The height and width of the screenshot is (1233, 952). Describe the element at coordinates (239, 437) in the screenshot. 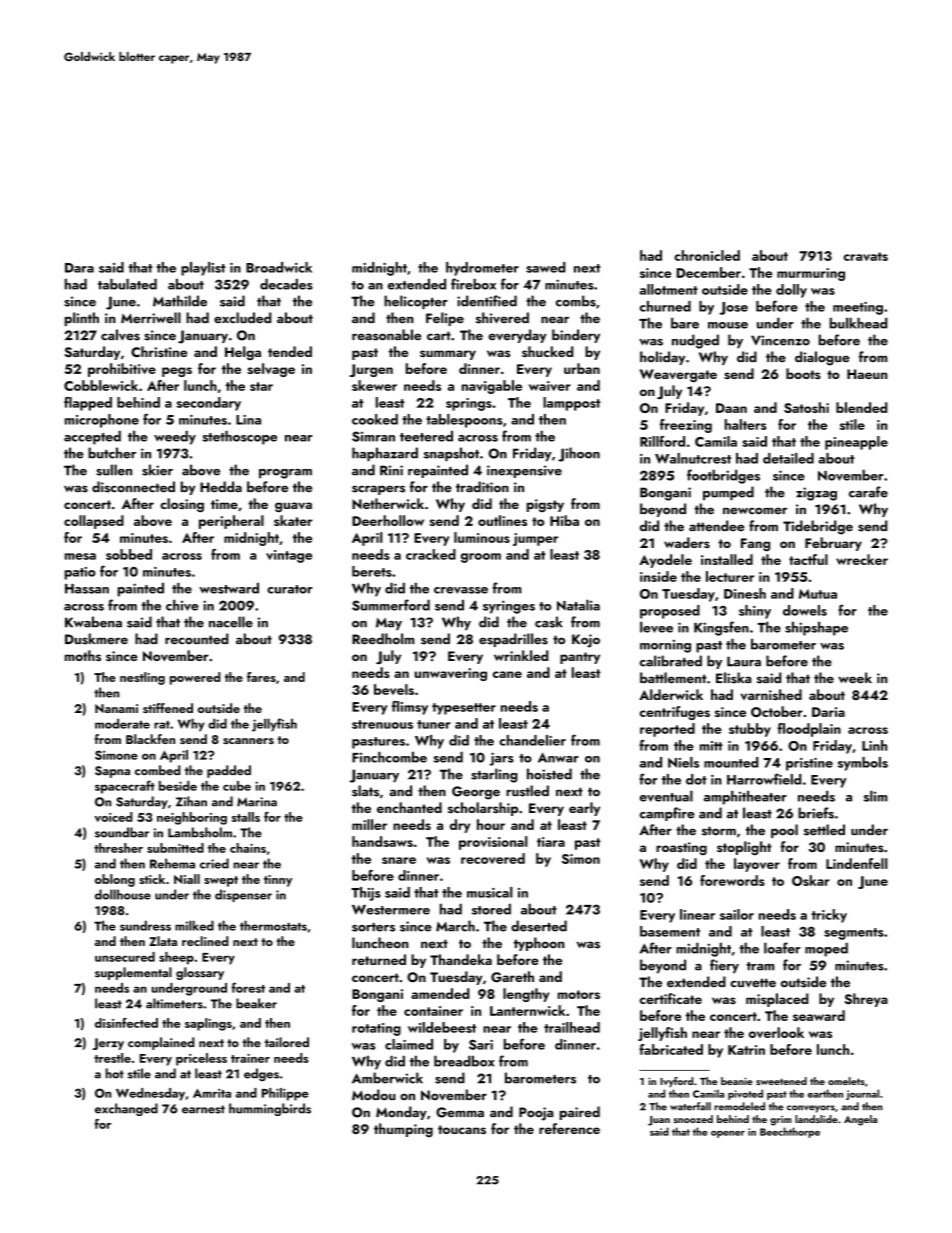

I see `stethoscope` at that location.
